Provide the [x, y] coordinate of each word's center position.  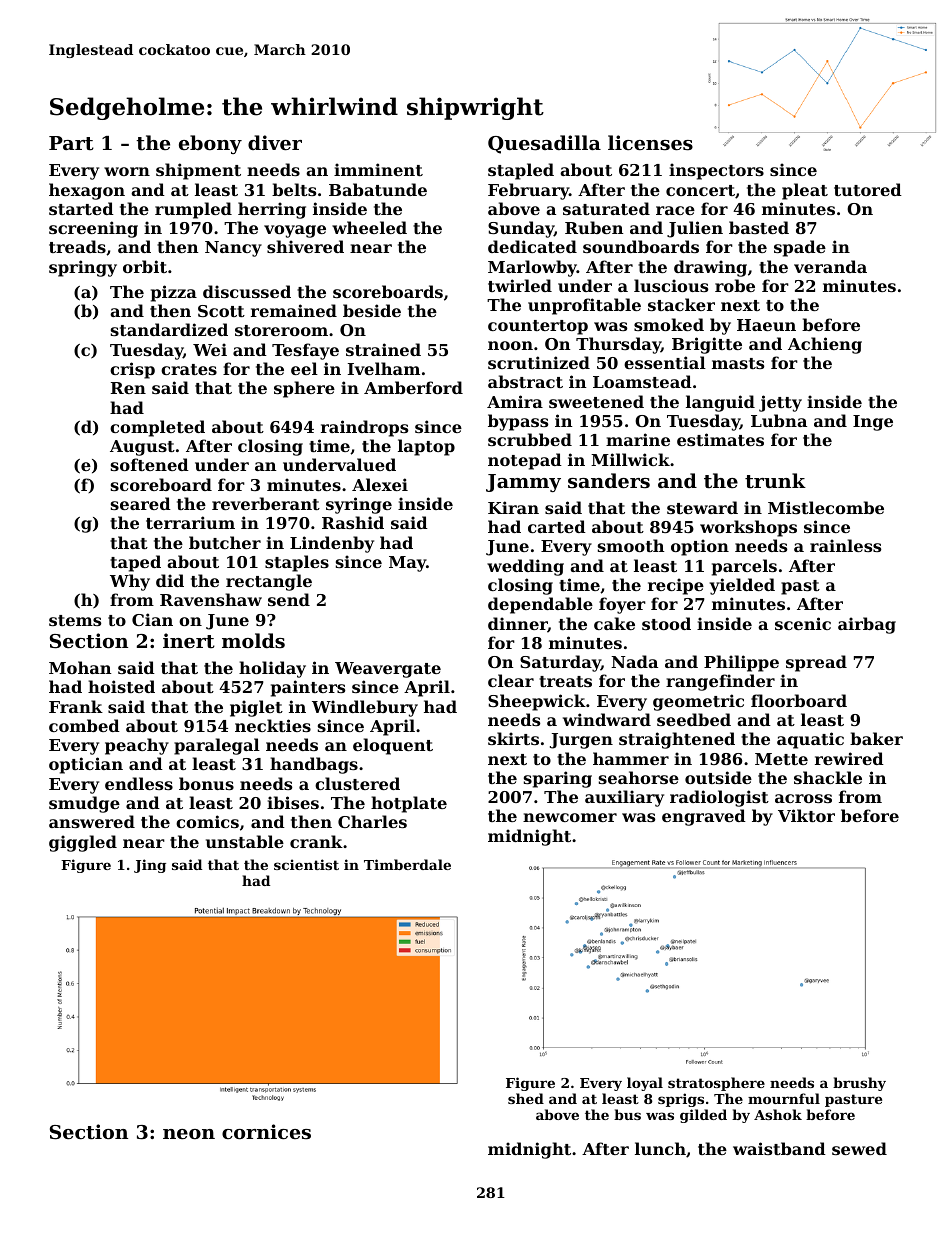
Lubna [779, 420]
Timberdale [407, 864]
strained [383, 349]
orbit [145, 266]
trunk [775, 481]
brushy [859, 1084]
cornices [266, 1131]
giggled [83, 843]
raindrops [364, 428]
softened [150, 464]
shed [526, 1098]
